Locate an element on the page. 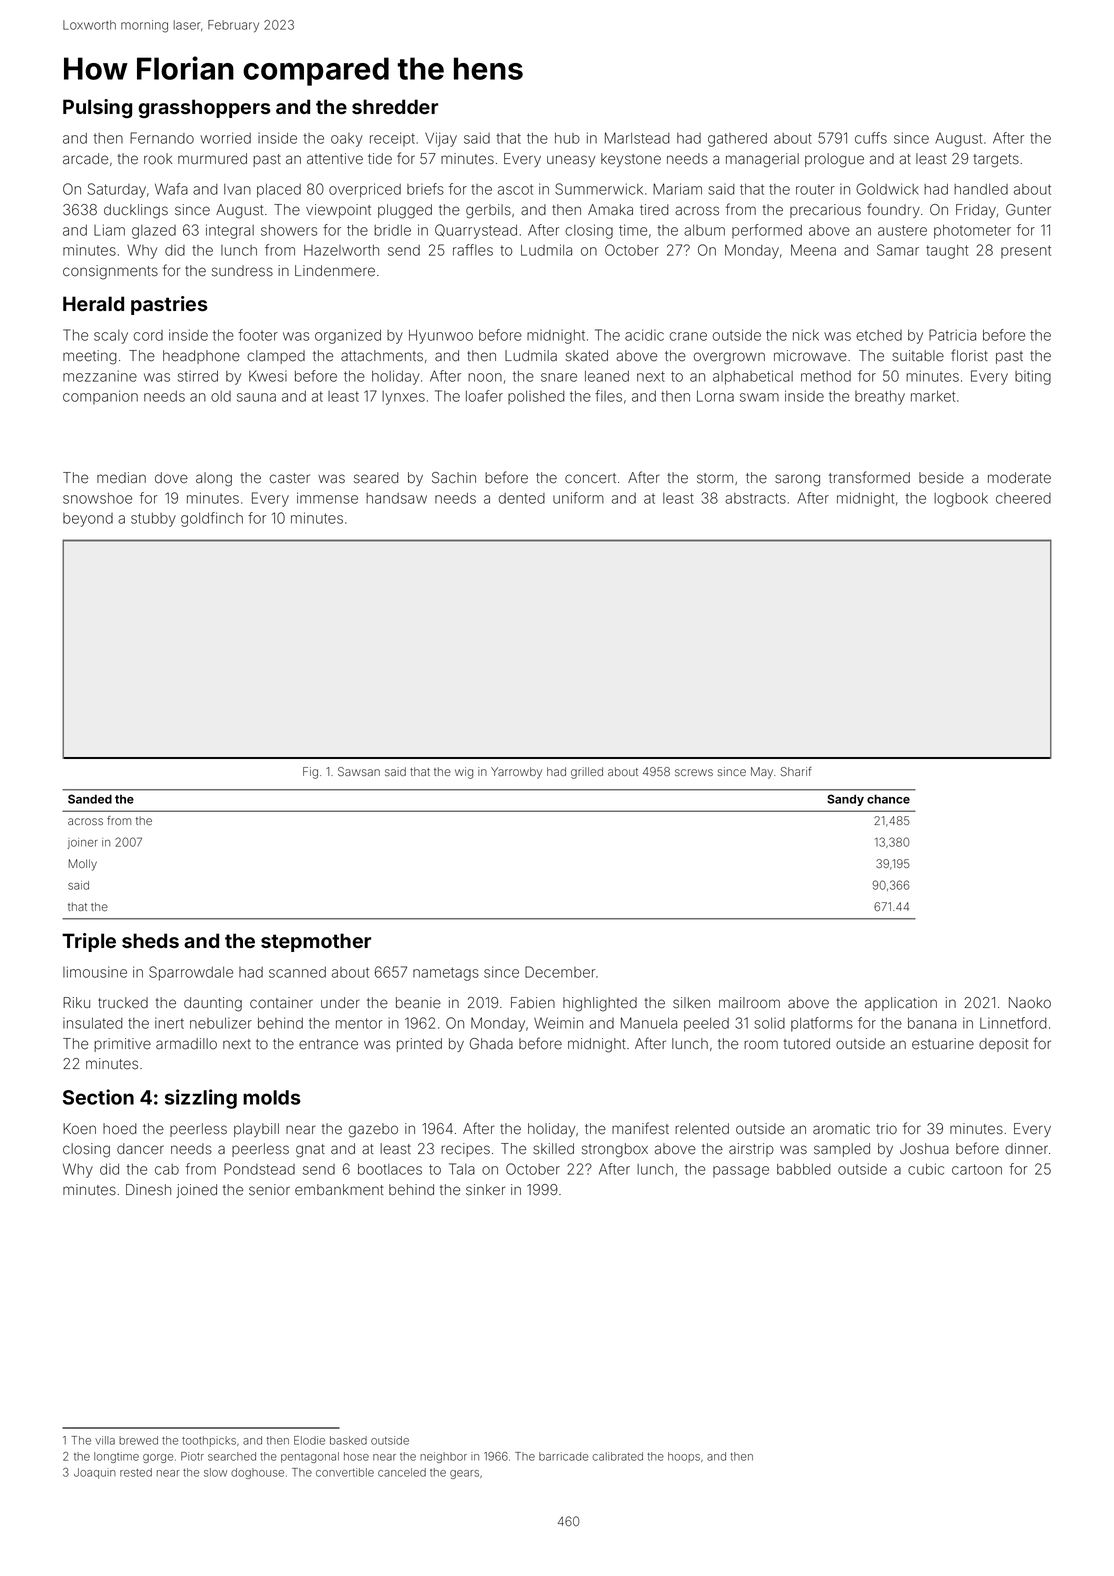 The width and height of the document is (1114, 1576). Fig is located at coordinates (310, 773).
